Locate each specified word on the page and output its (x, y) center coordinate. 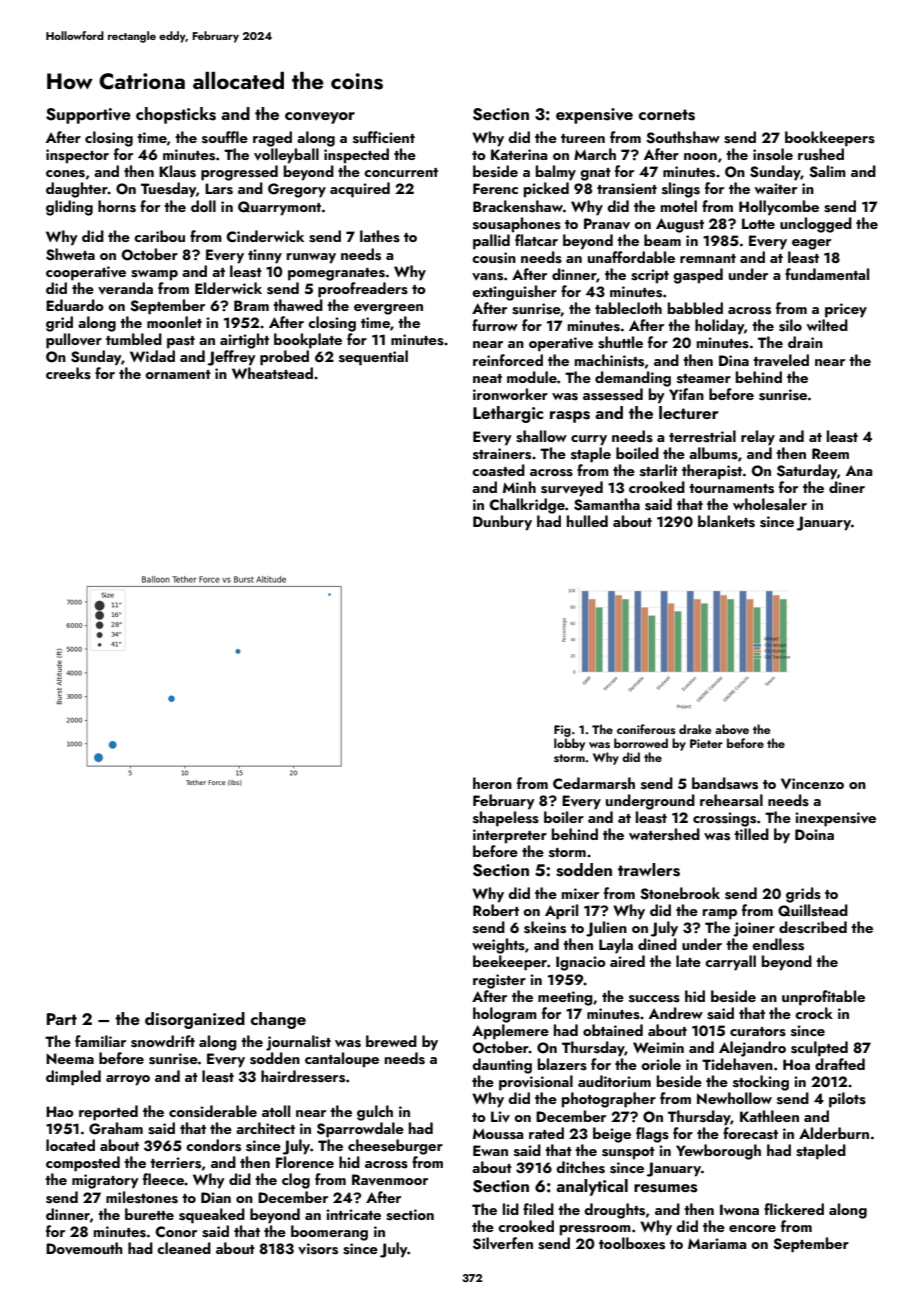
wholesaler (770, 504)
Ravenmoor (390, 1180)
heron (492, 783)
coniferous (646, 729)
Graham (116, 1128)
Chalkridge (527, 506)
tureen (583, 138)
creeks (68, 373)
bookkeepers (830, 139)
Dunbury (502, 523)
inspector (77, 156)
